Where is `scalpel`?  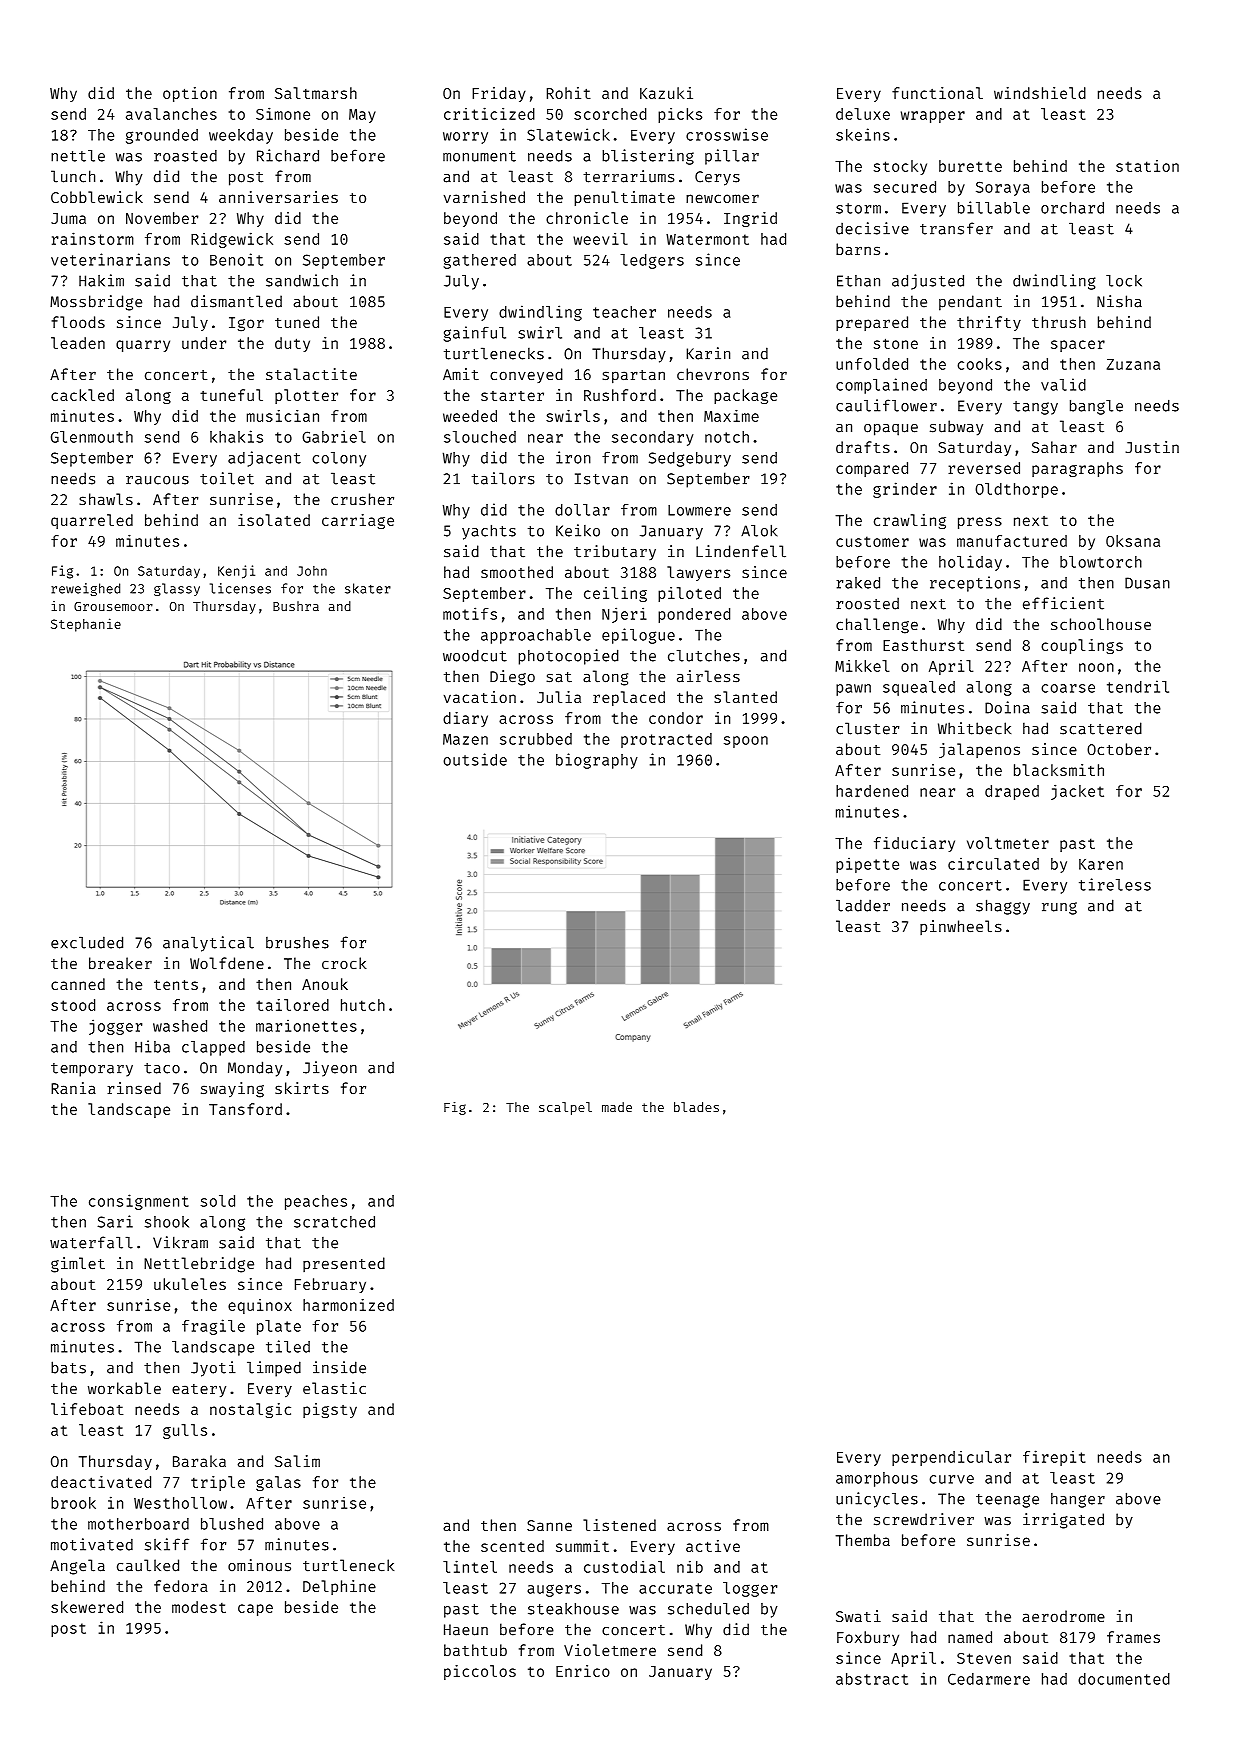 scalpel is located at coordinates (565, 1108).
